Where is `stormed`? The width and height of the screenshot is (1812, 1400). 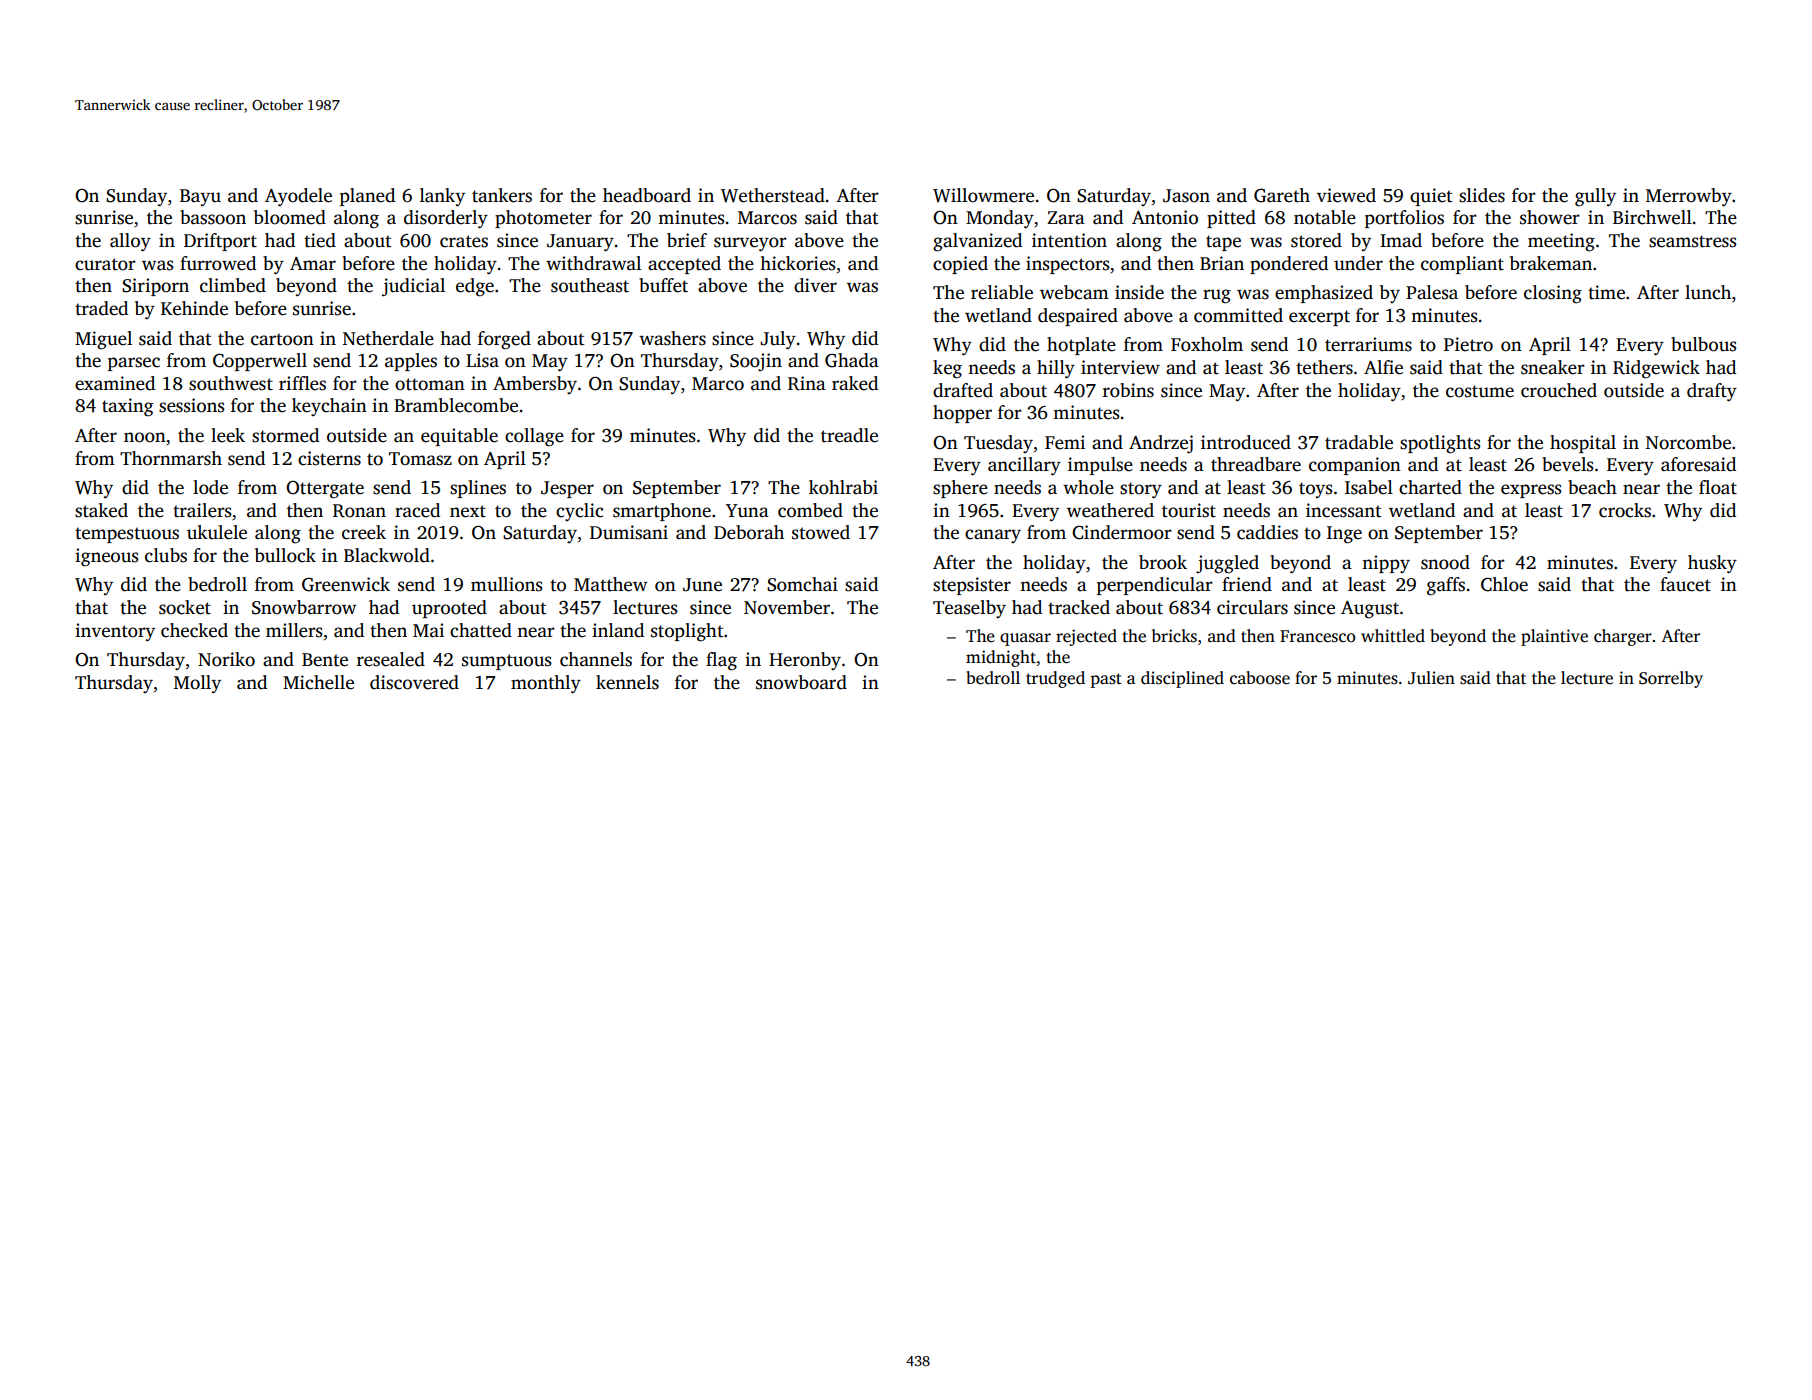
stormed is located at coordinates (285, 435).
